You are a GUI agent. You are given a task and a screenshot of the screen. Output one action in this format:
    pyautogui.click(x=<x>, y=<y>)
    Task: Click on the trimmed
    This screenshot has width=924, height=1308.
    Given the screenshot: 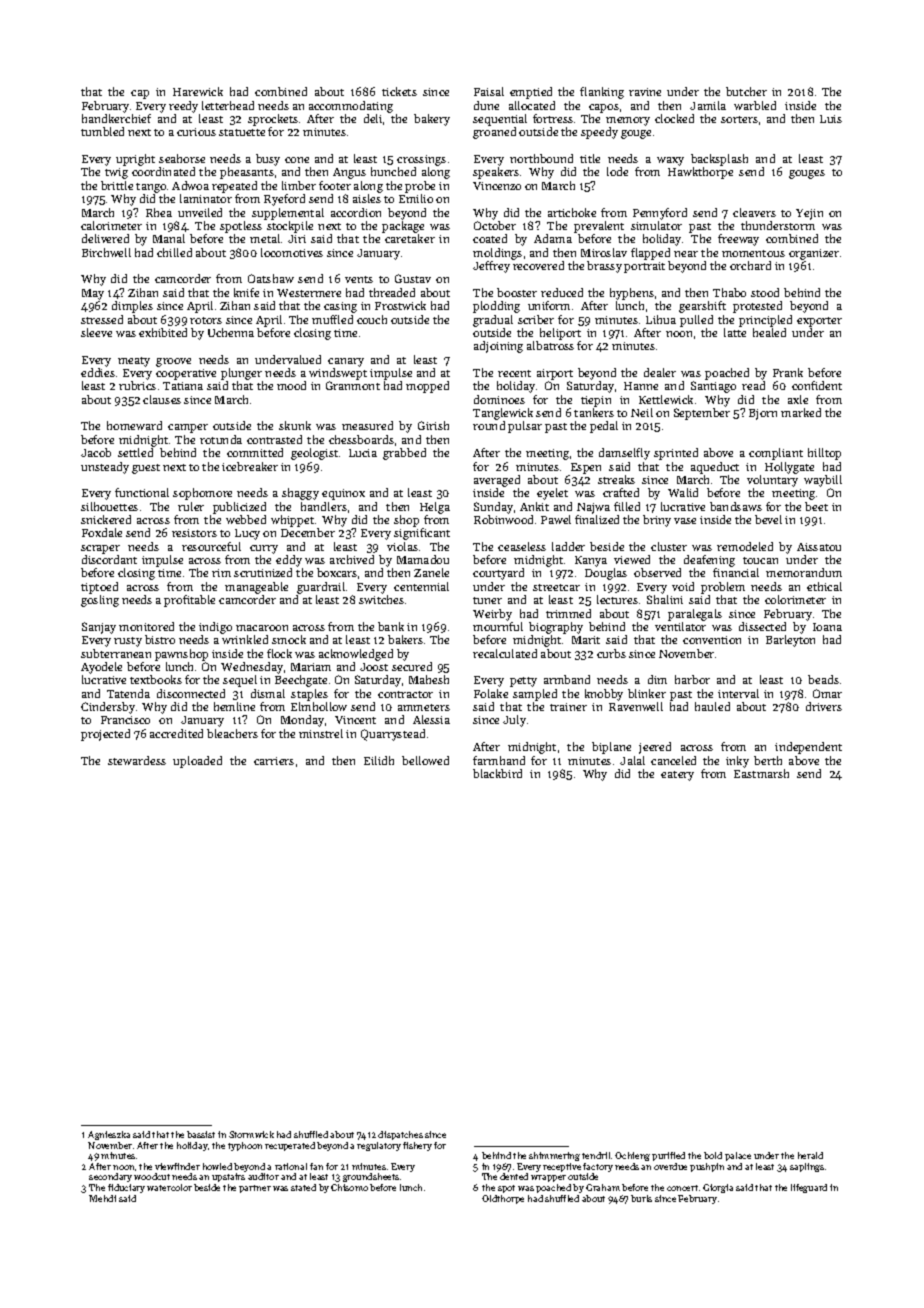 What is the action you would take?
    pyautogui.click(x=568, y=613)
